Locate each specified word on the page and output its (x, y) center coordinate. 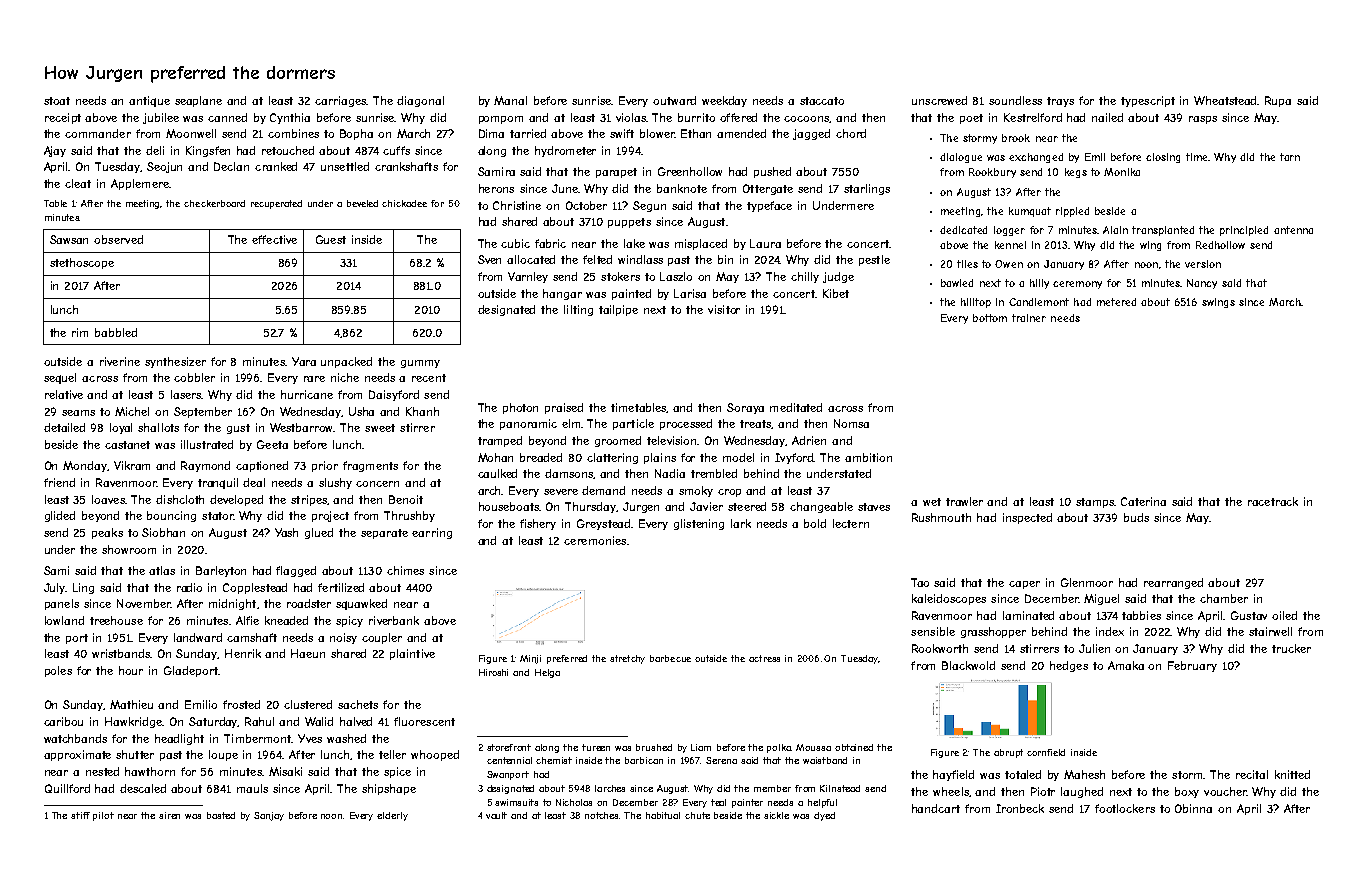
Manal (510, 100)
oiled (1284, 615)
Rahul (259, 721)
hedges (1069, 666)
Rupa (1278, 101)
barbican (644, 760)
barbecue (670, 658)
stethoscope (82, 263)
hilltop (976, 303)
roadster (309, 603)
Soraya (745, 408)
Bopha (356, 134)
